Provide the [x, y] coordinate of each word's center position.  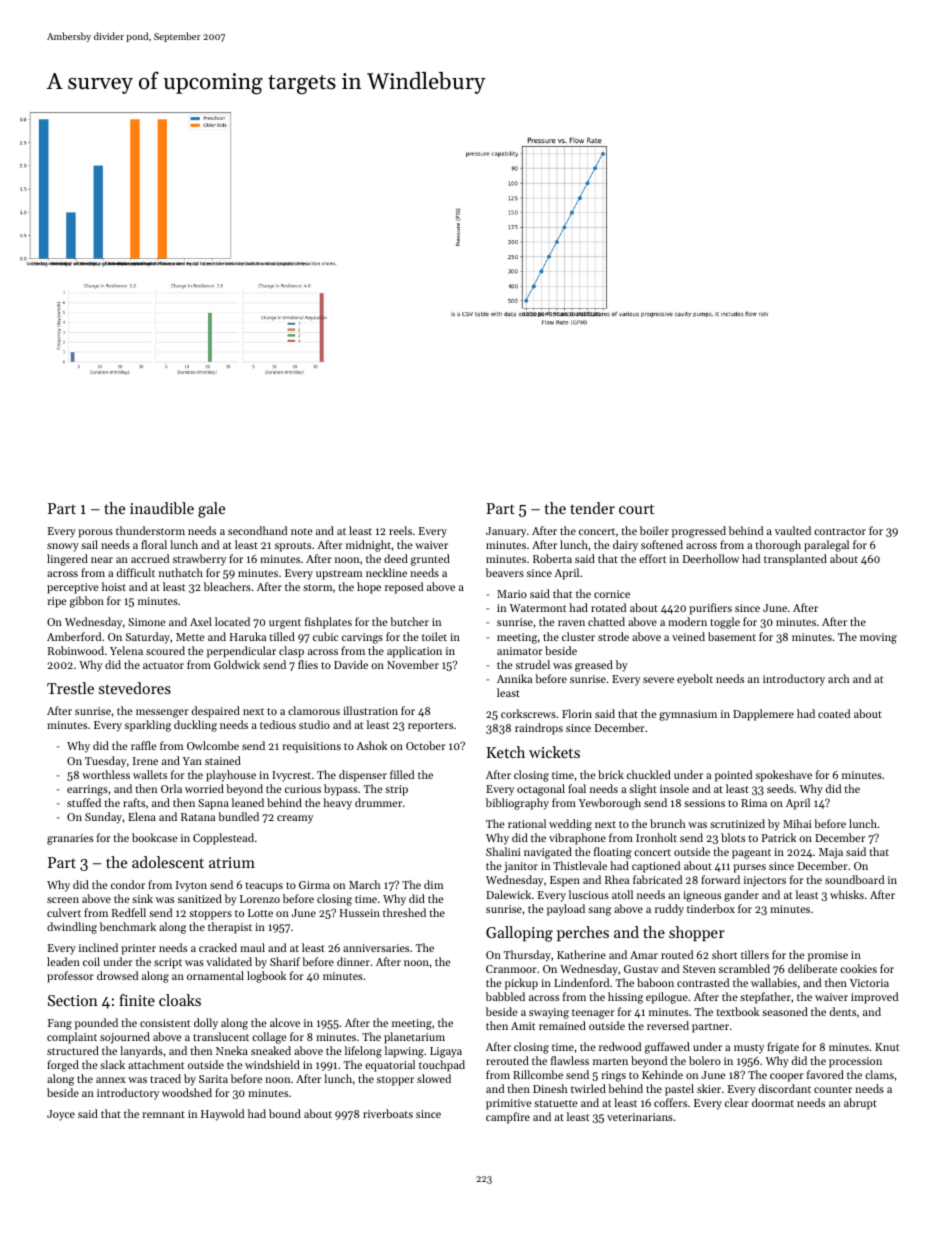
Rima [754, 803]
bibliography [517, 804]
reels [400, 530]
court [636, 509]
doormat [773, 1102]
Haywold [222, 1115]
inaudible [162, 508]
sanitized [200, 898]
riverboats [388, 1113]
